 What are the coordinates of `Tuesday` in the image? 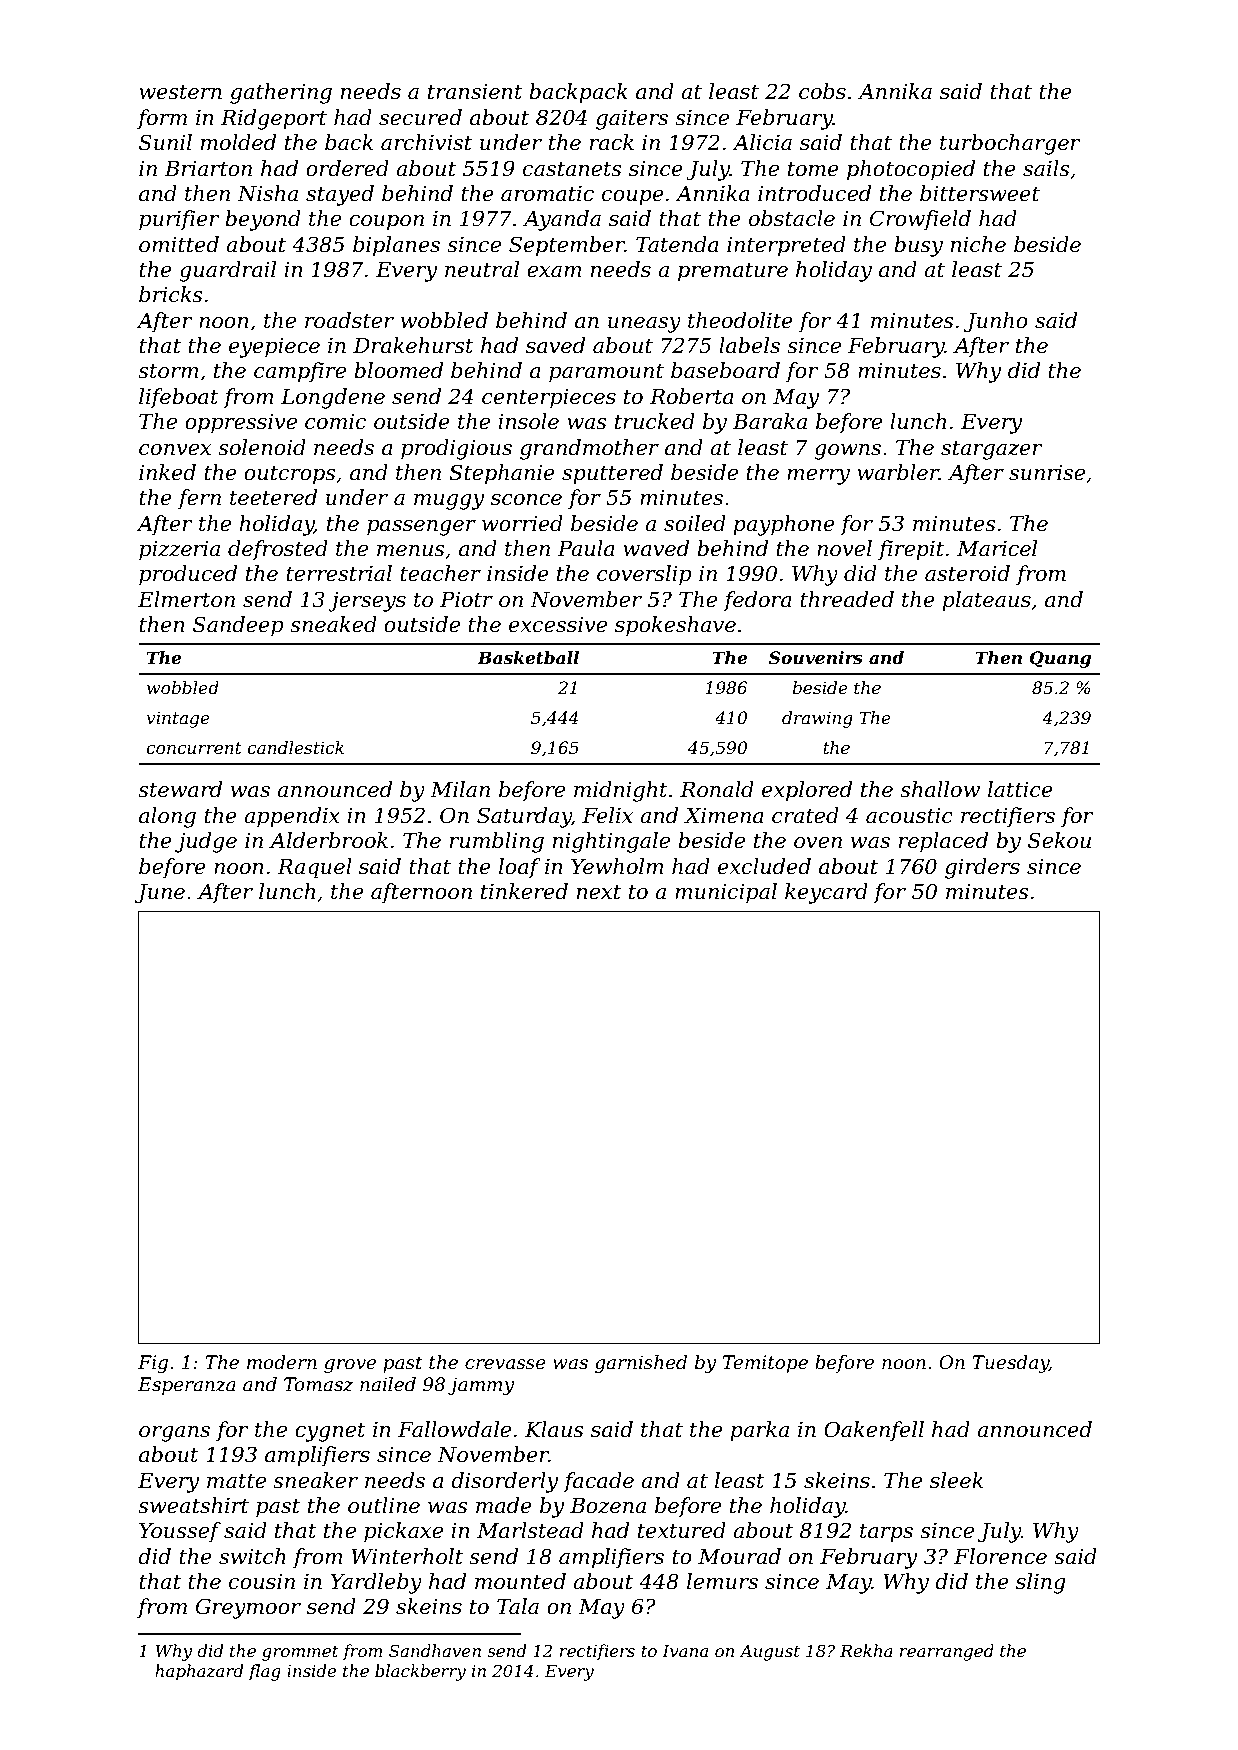 It's located at (1010, 1364).
